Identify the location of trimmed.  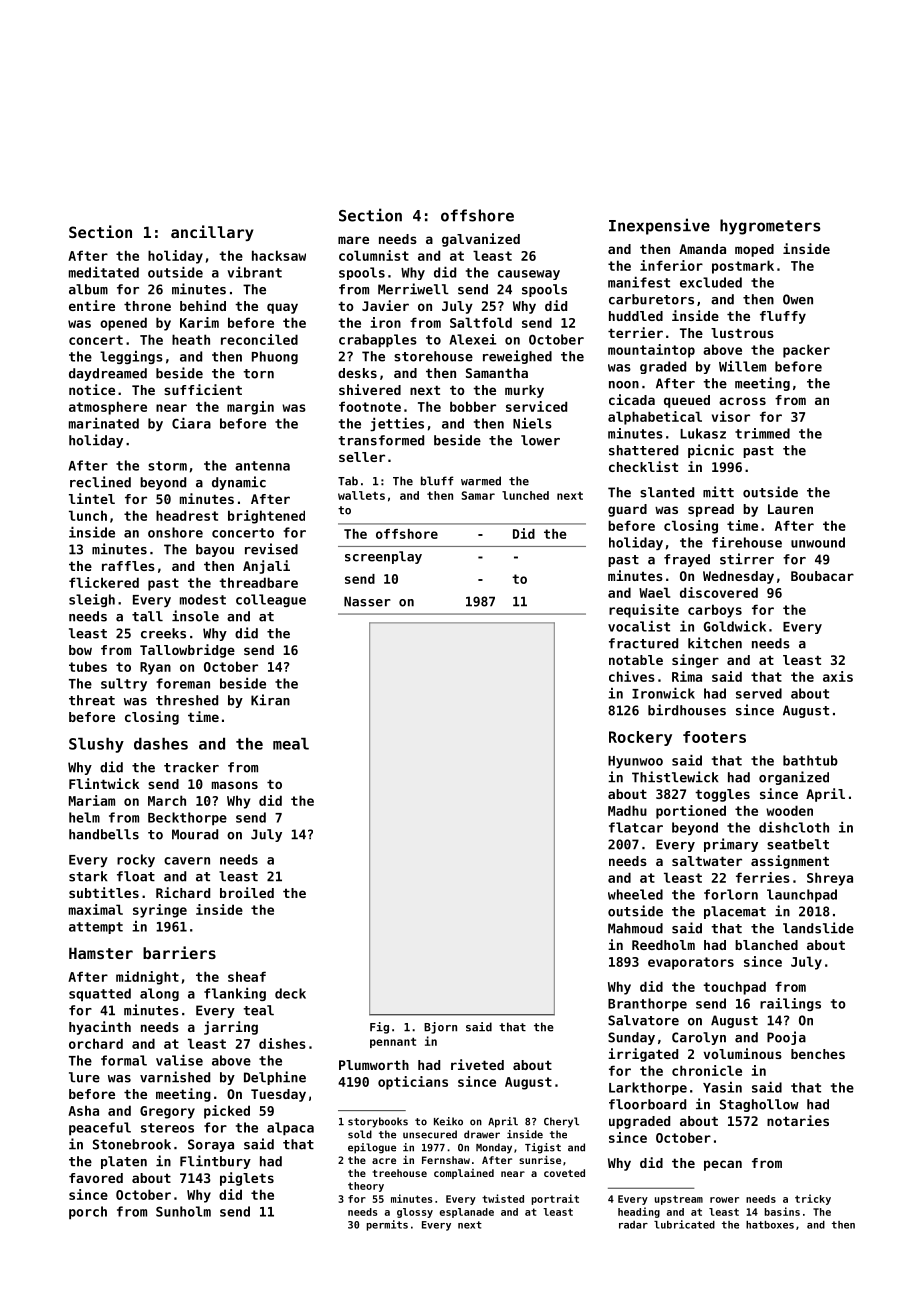
(762, 433).
